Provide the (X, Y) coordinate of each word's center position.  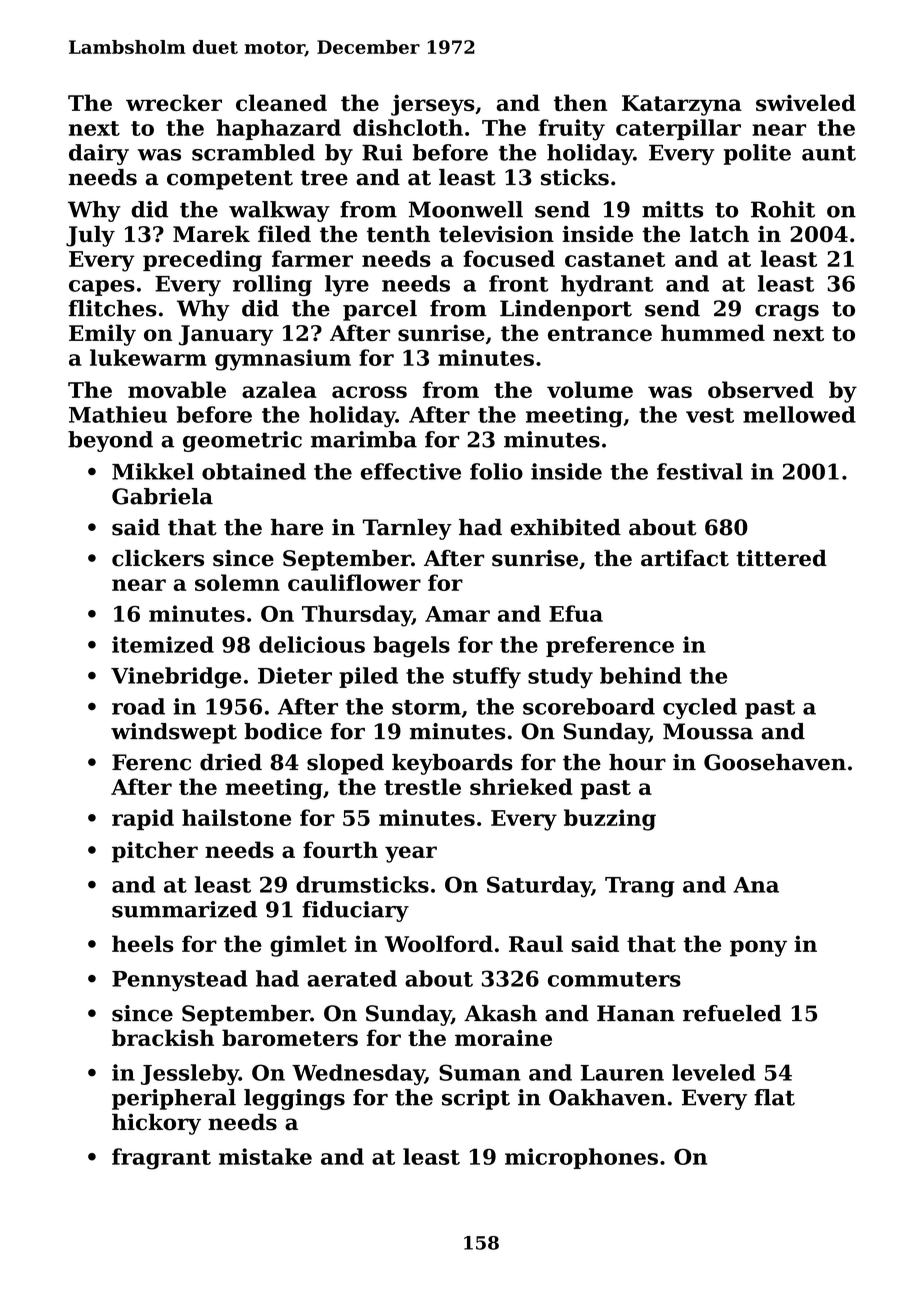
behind (641, 675)
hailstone (236, 817)
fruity (571, 130)
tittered (781, 558)
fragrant (161, 1159)
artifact (685, 558)
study (560, 678)
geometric (242, 441)
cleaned (281, 102)
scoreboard (589, 706)
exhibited (565, 527)
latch (719, 234)
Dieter (295, 675)
